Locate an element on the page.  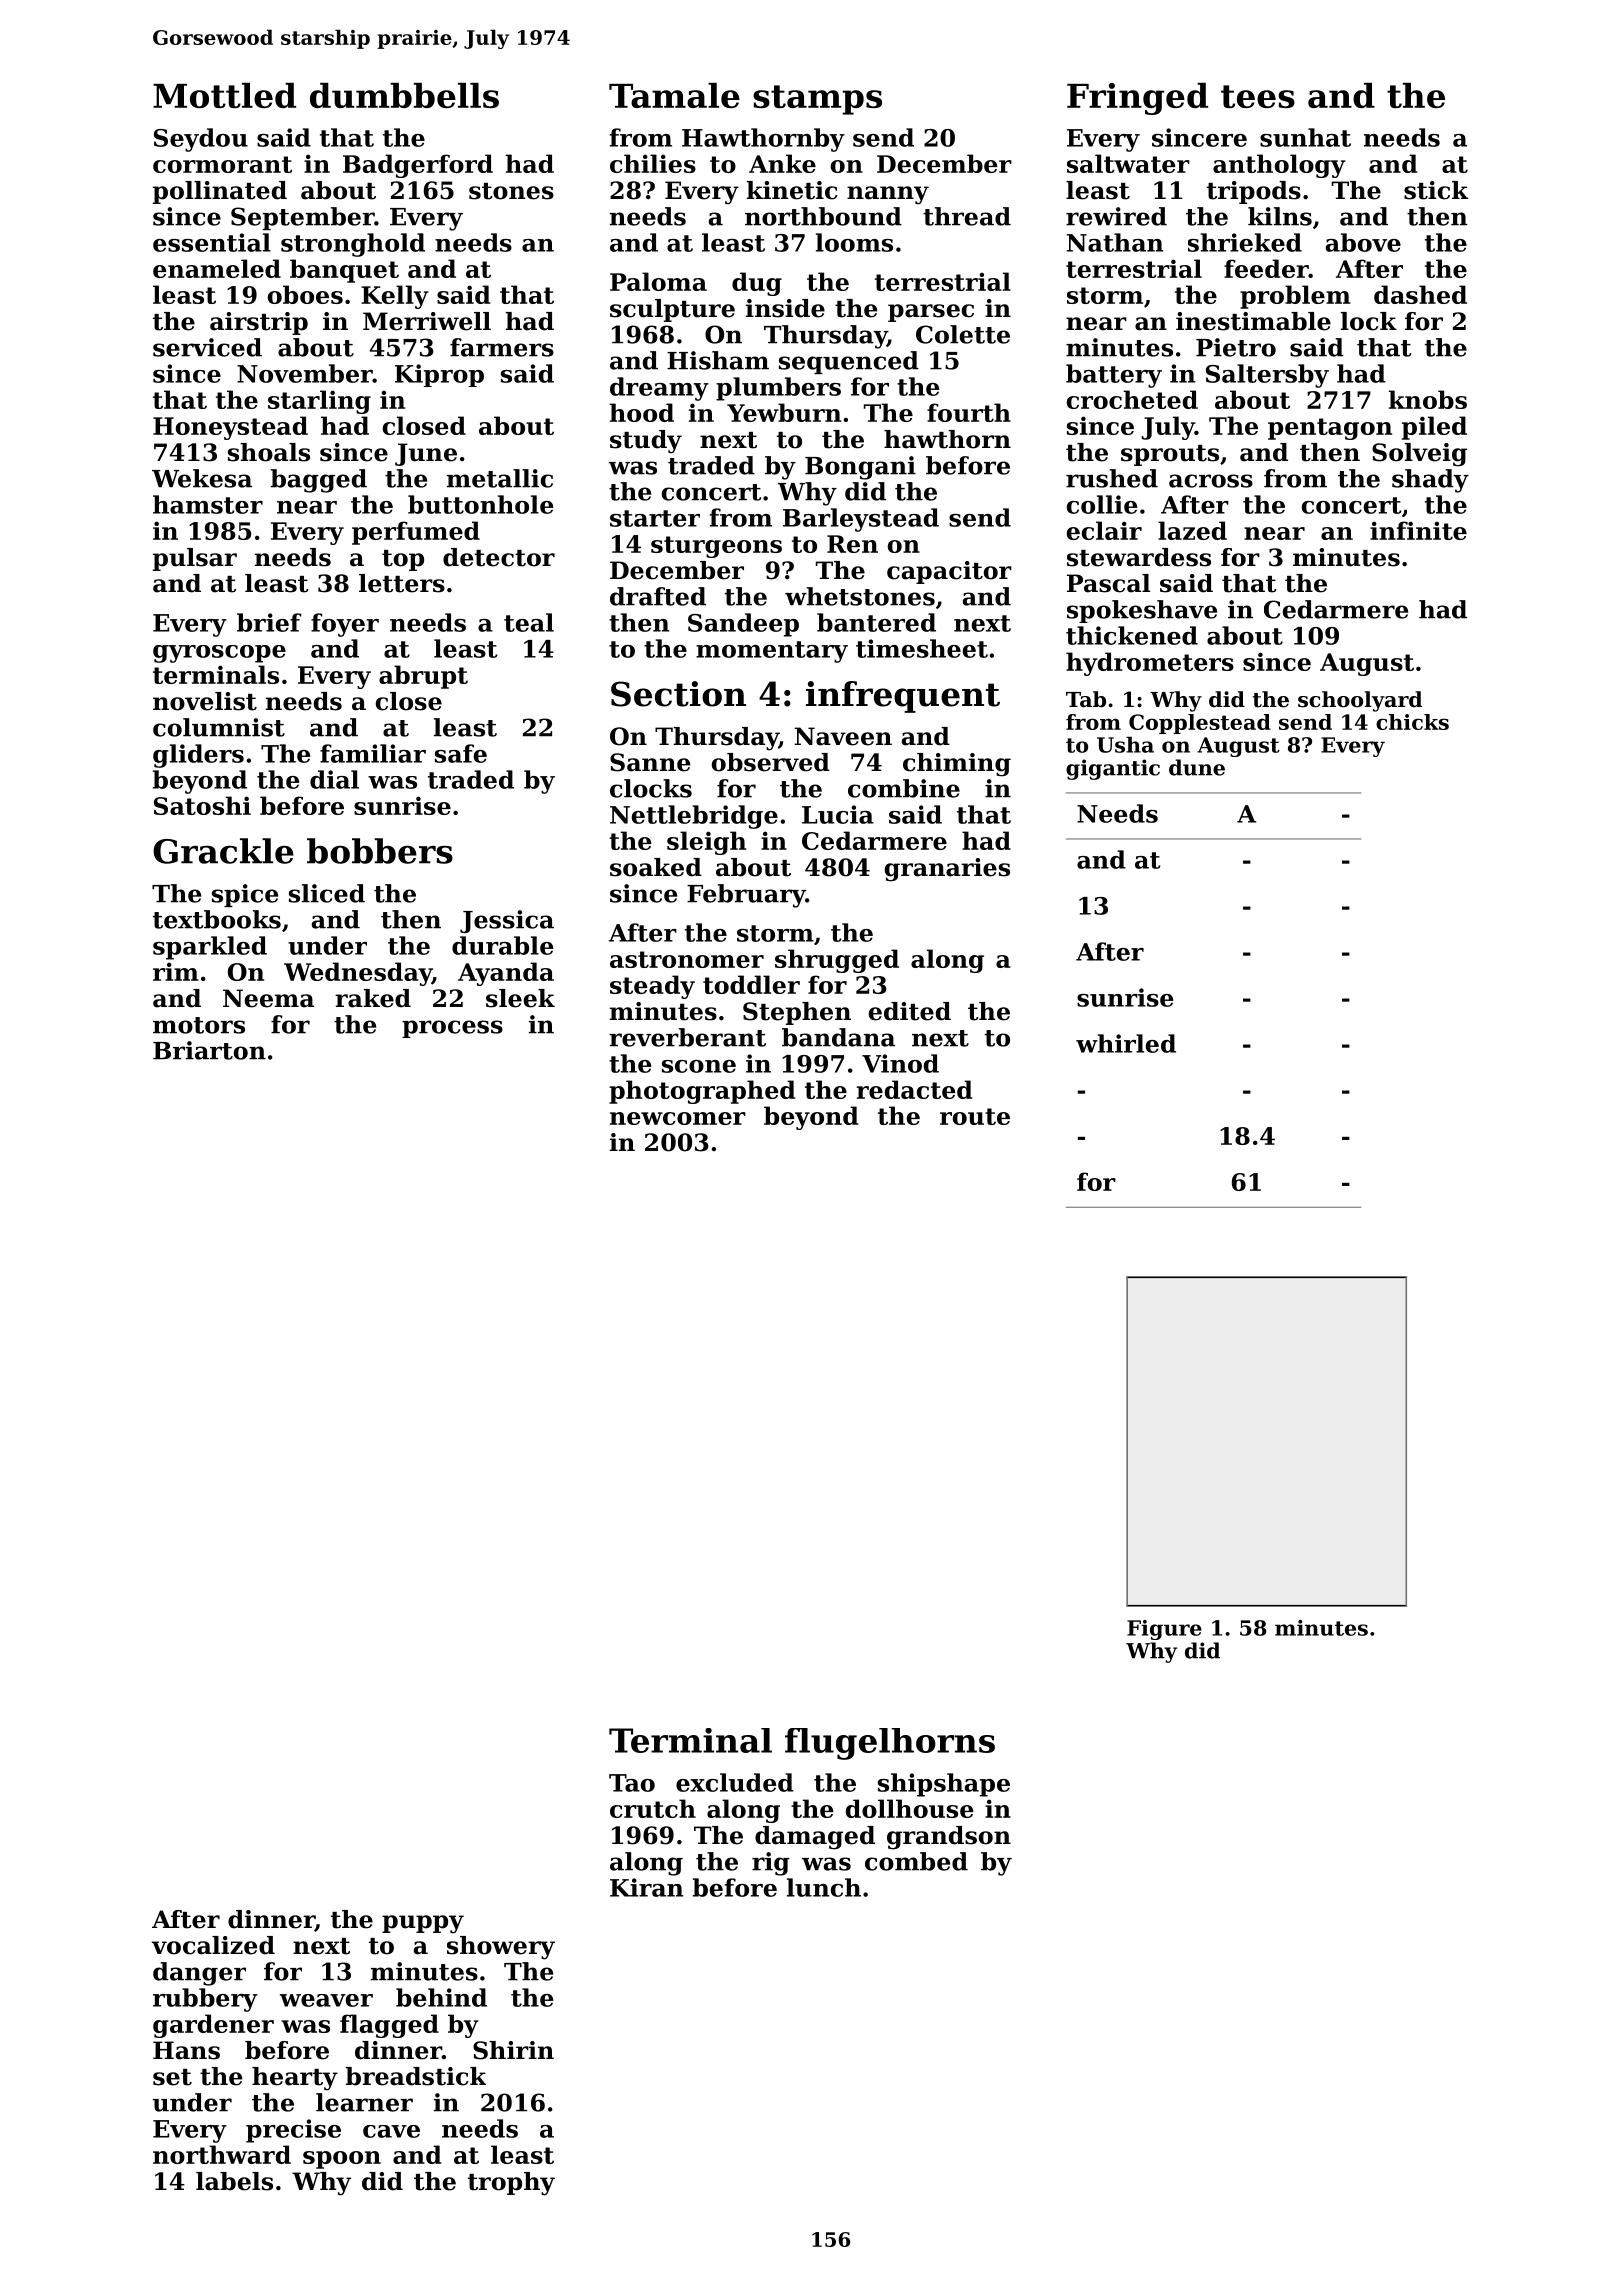
dial is located at coordinates (334, 779).
